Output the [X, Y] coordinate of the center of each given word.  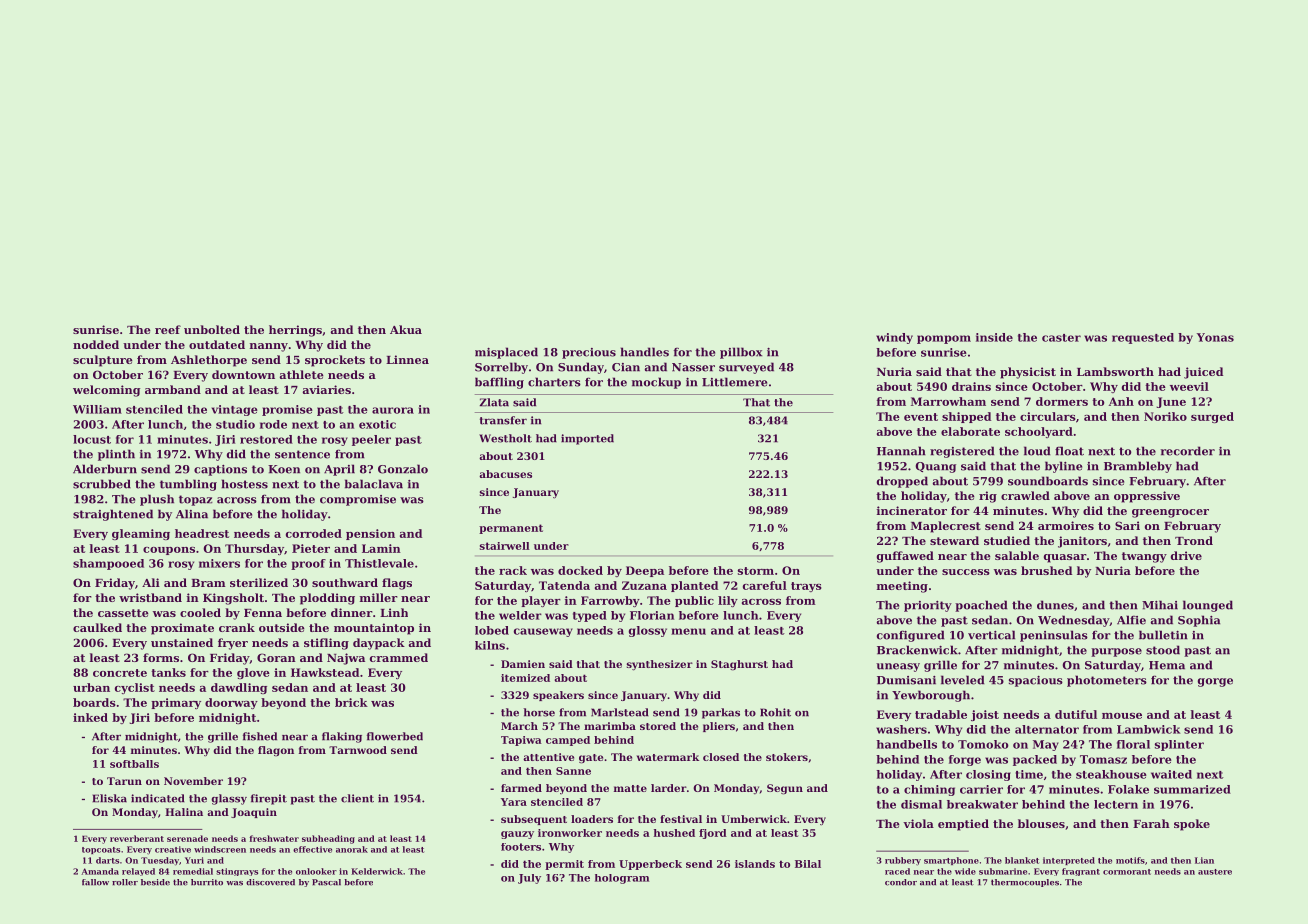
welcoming [106, 391]
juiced [1203, 373]
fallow [95, 882]
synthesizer [660, 665]
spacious [1036, 681]
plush [157, 500]
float [1069, 451]
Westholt [505, 438]
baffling [499, 383]
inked [90, 717]
